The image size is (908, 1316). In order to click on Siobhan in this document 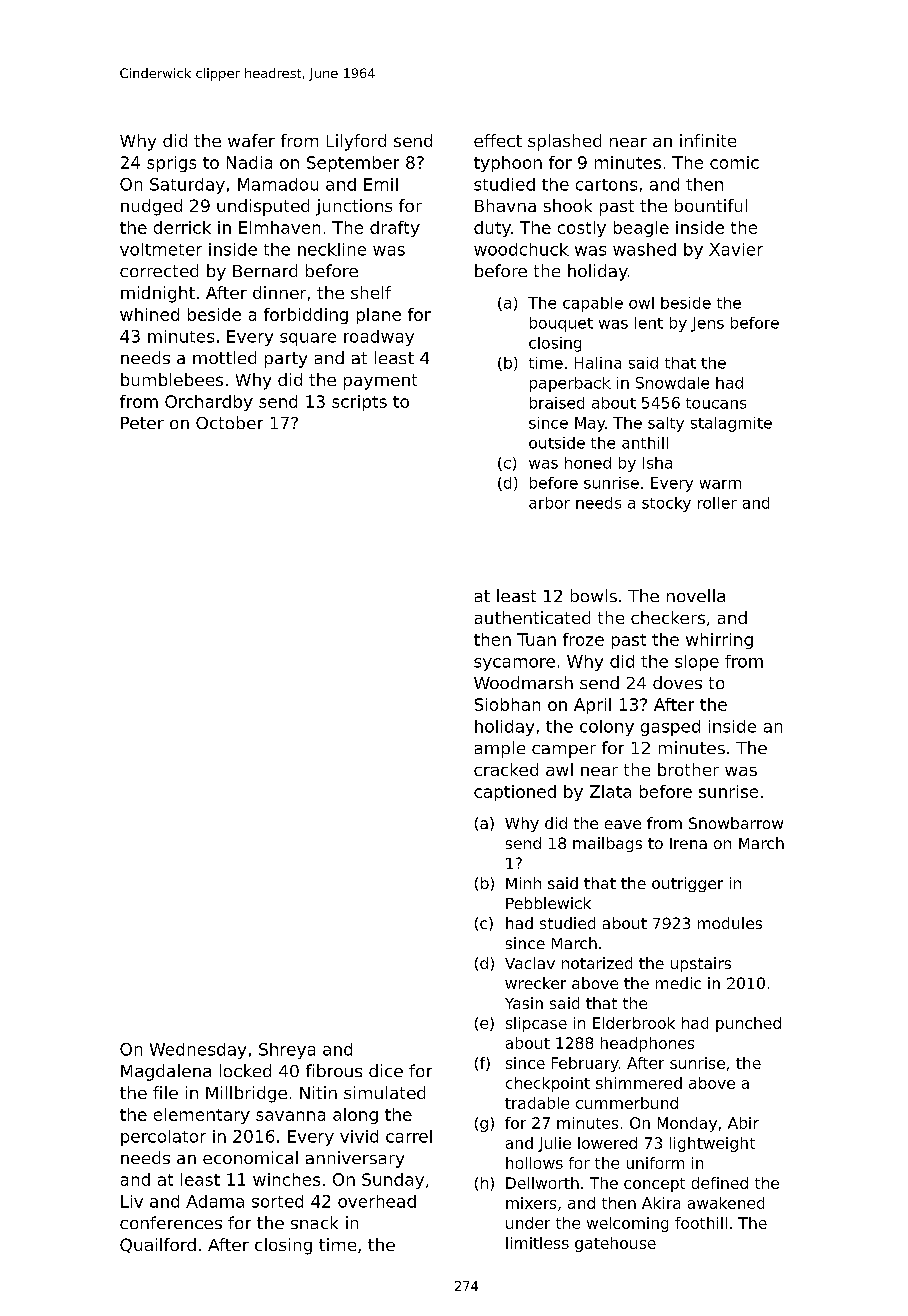, I will do `click(507, 704)`.
